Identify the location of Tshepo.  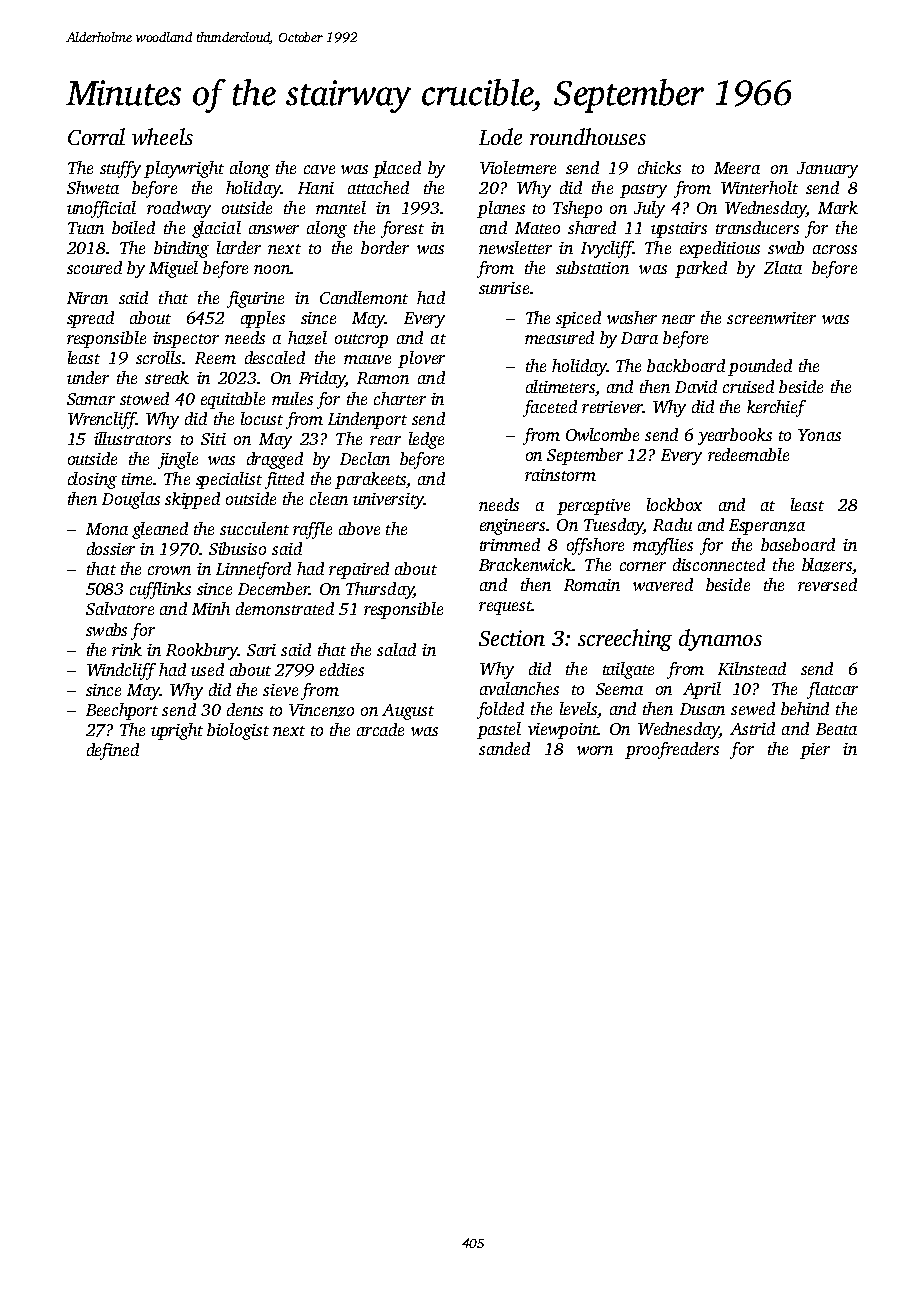
(577, 209).
